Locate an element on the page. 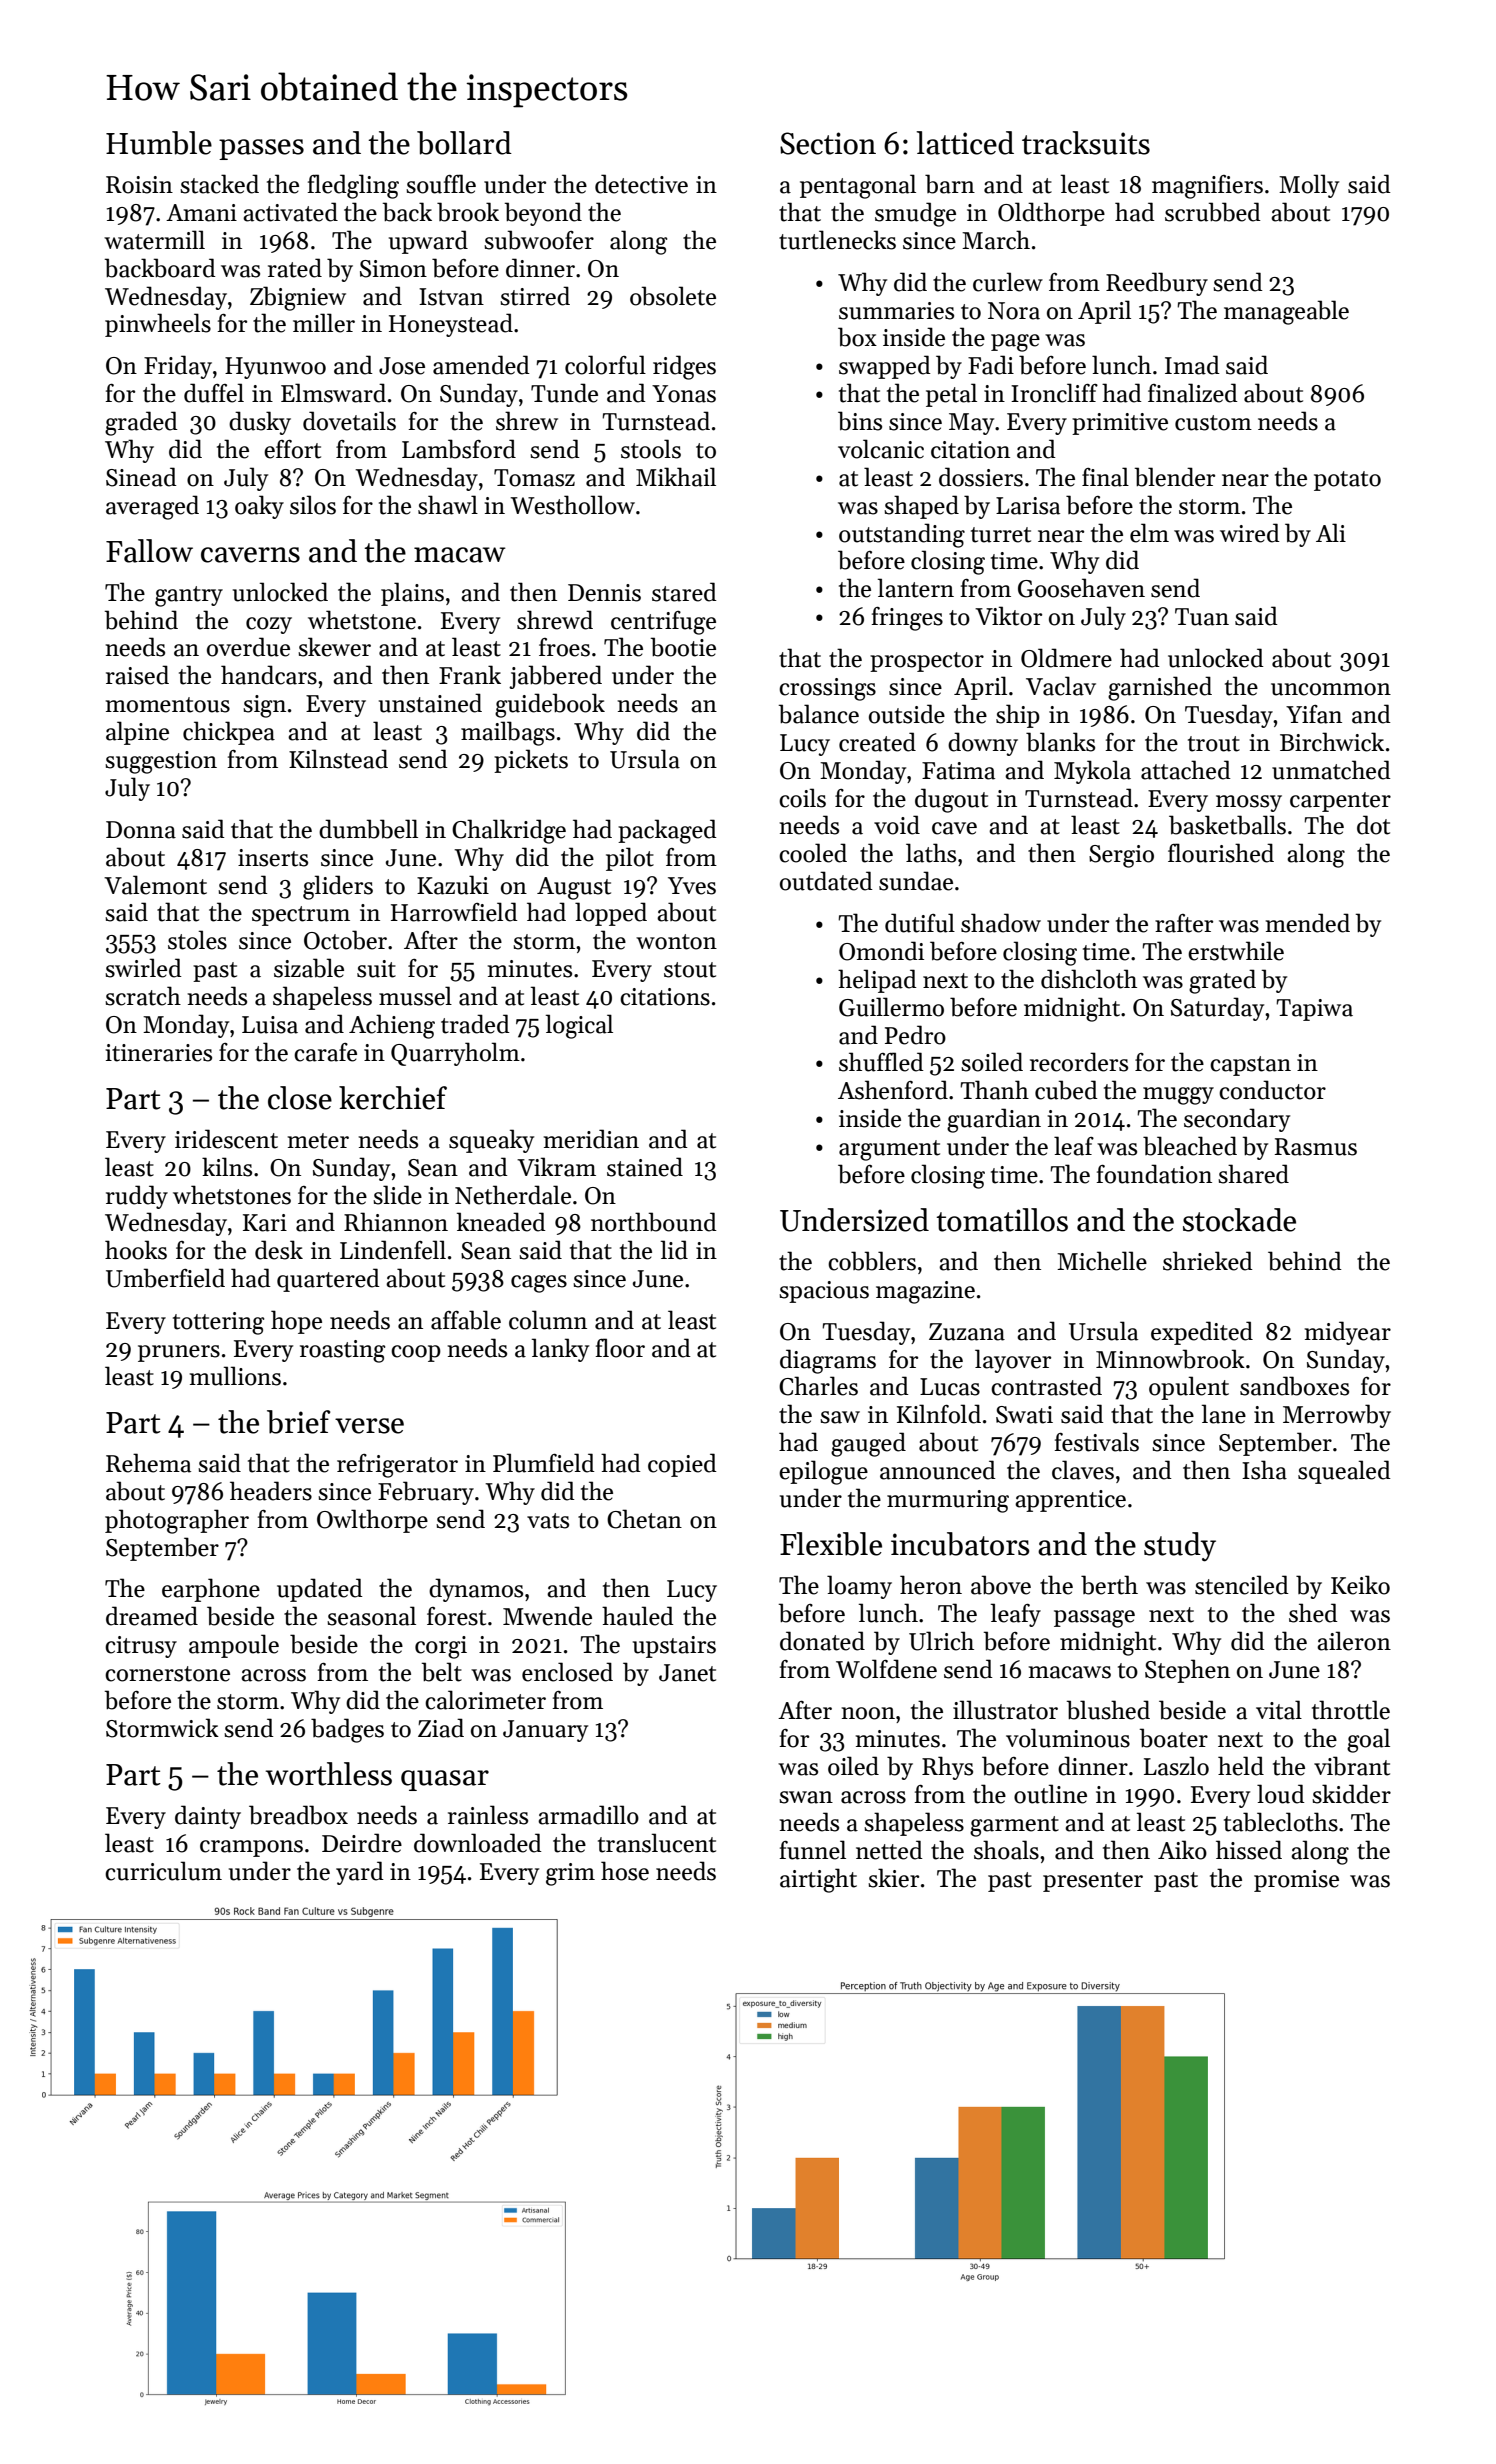  expedited is located at coordinates (1202, 1333).
